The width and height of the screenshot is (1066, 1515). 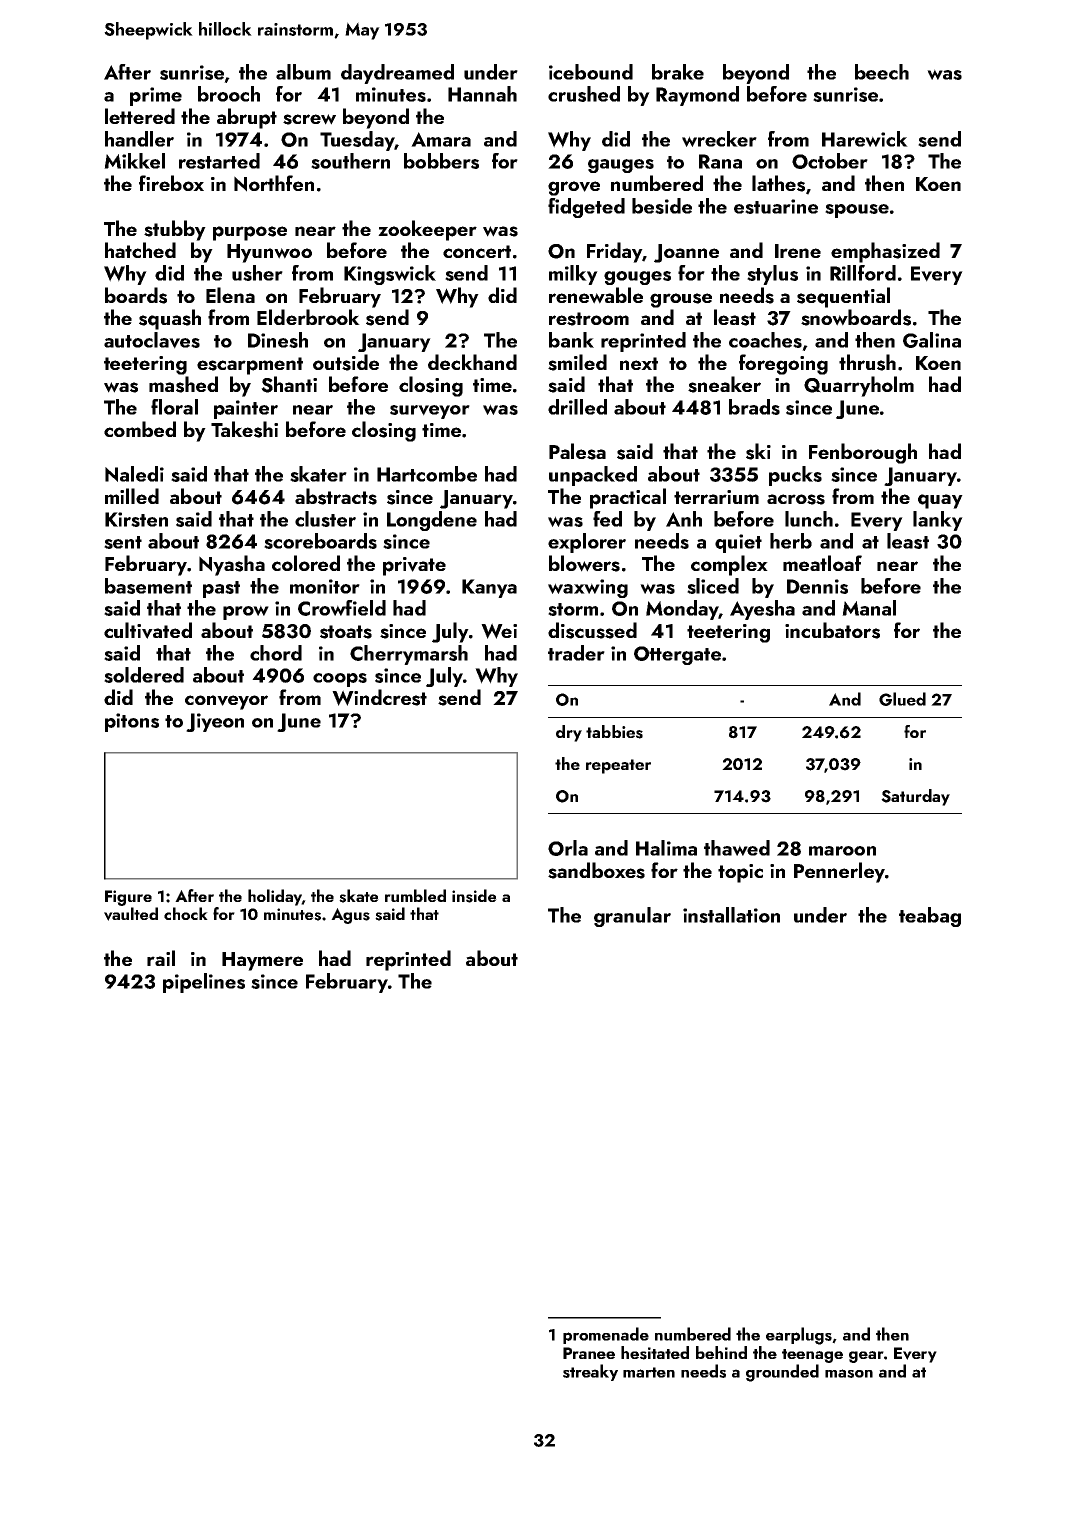 I want to click on promenade, so click(x=606, y=1335).
